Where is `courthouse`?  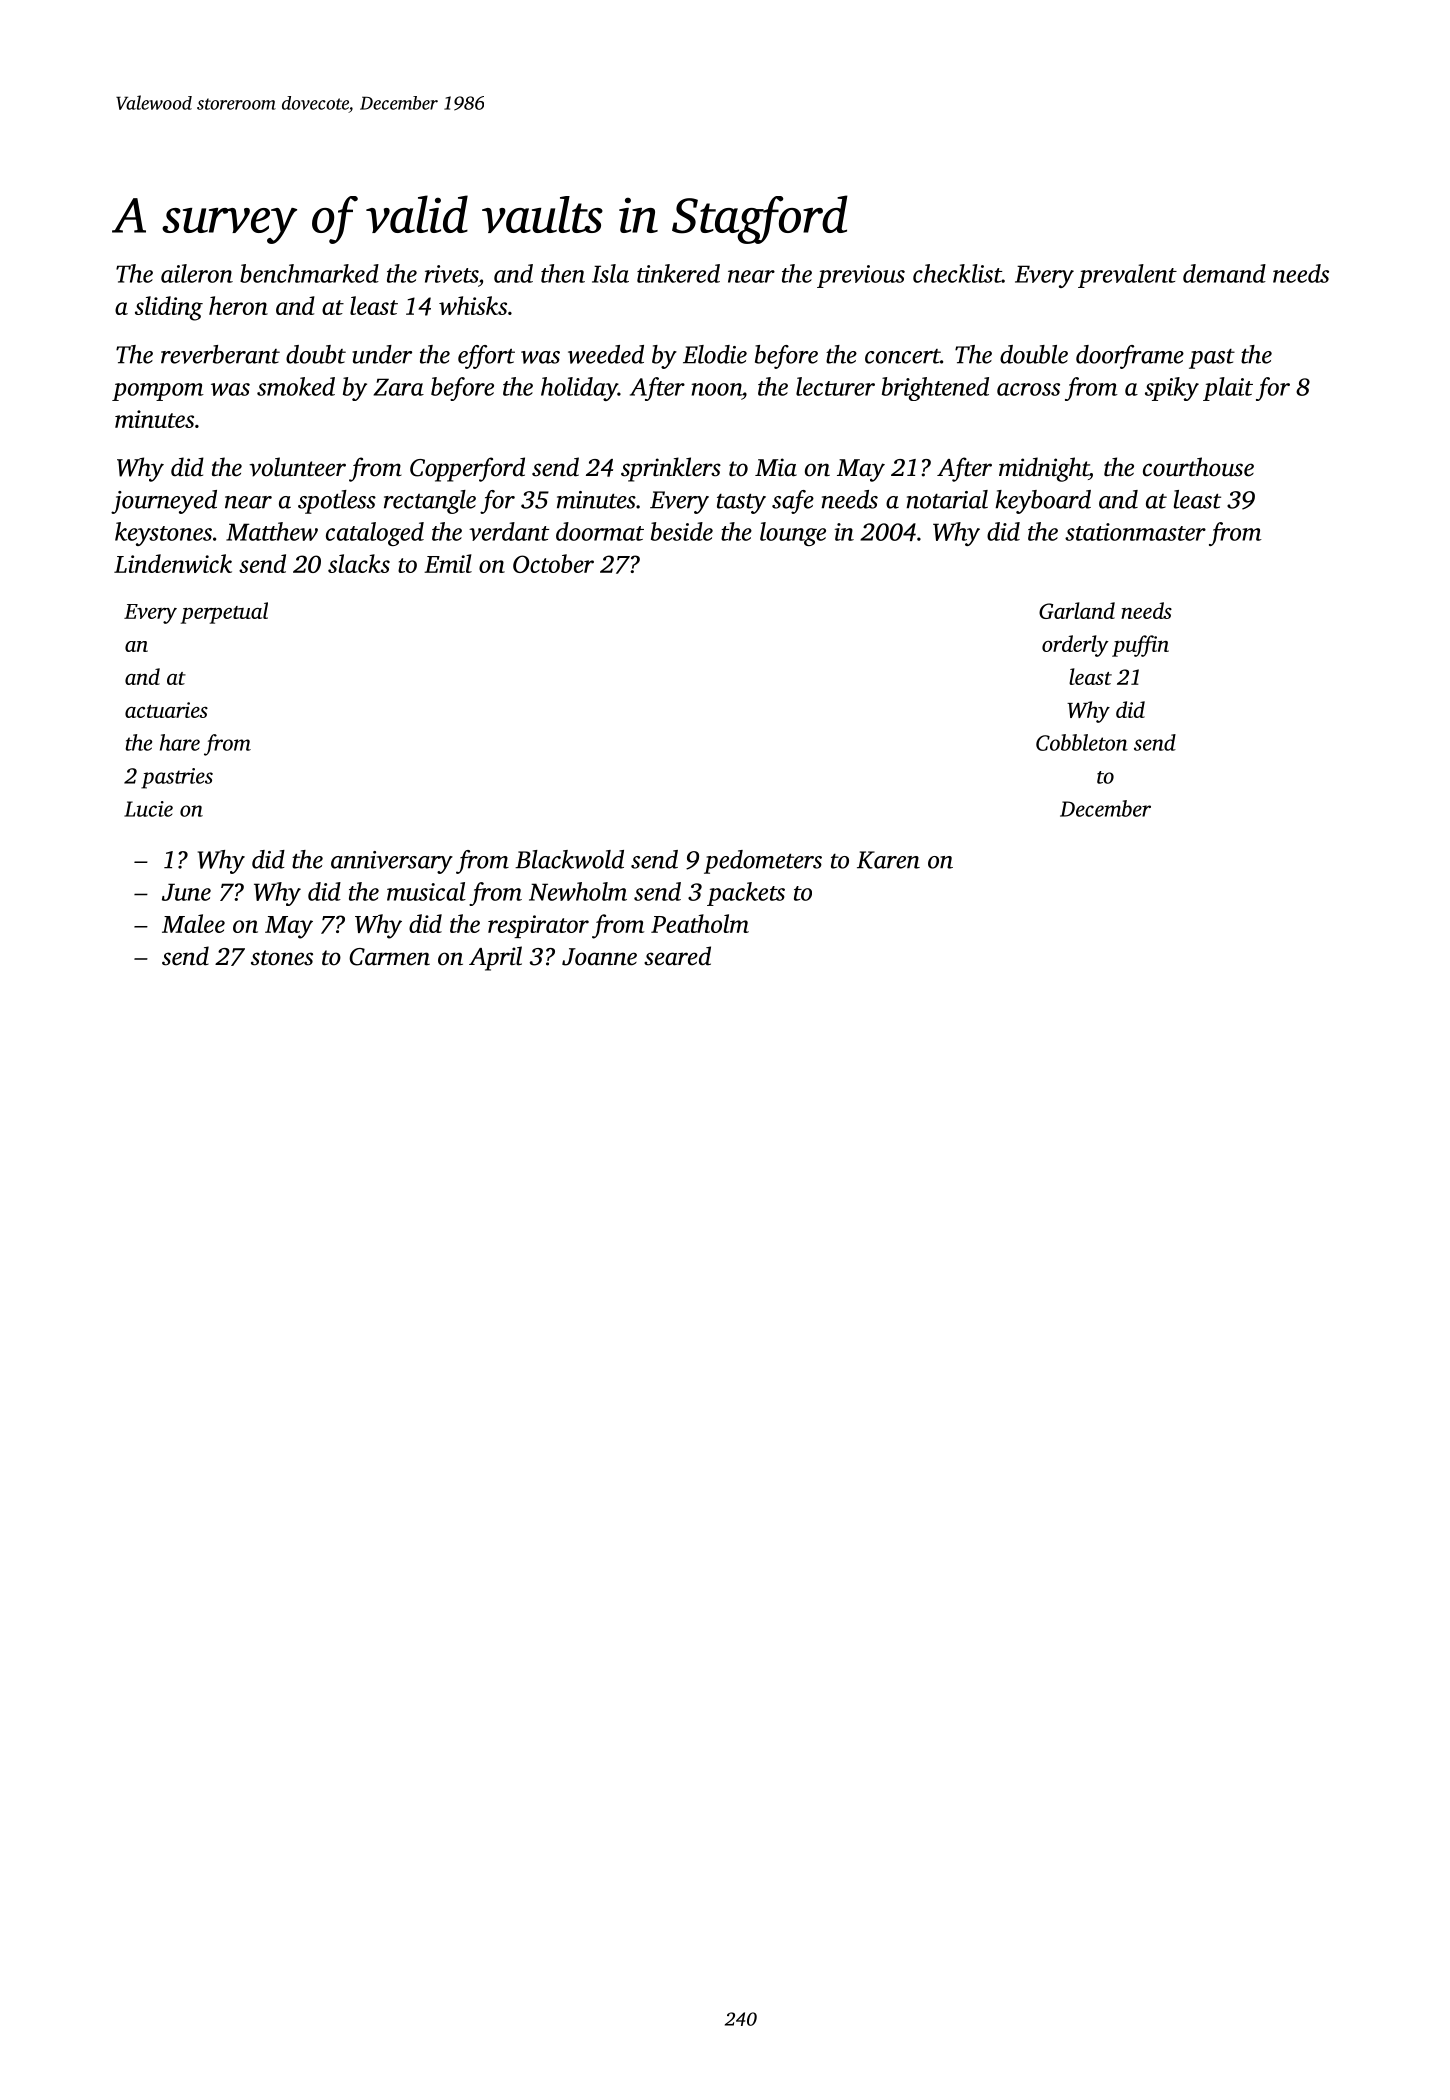 courthouse is located at coordinates (1198, 467).
